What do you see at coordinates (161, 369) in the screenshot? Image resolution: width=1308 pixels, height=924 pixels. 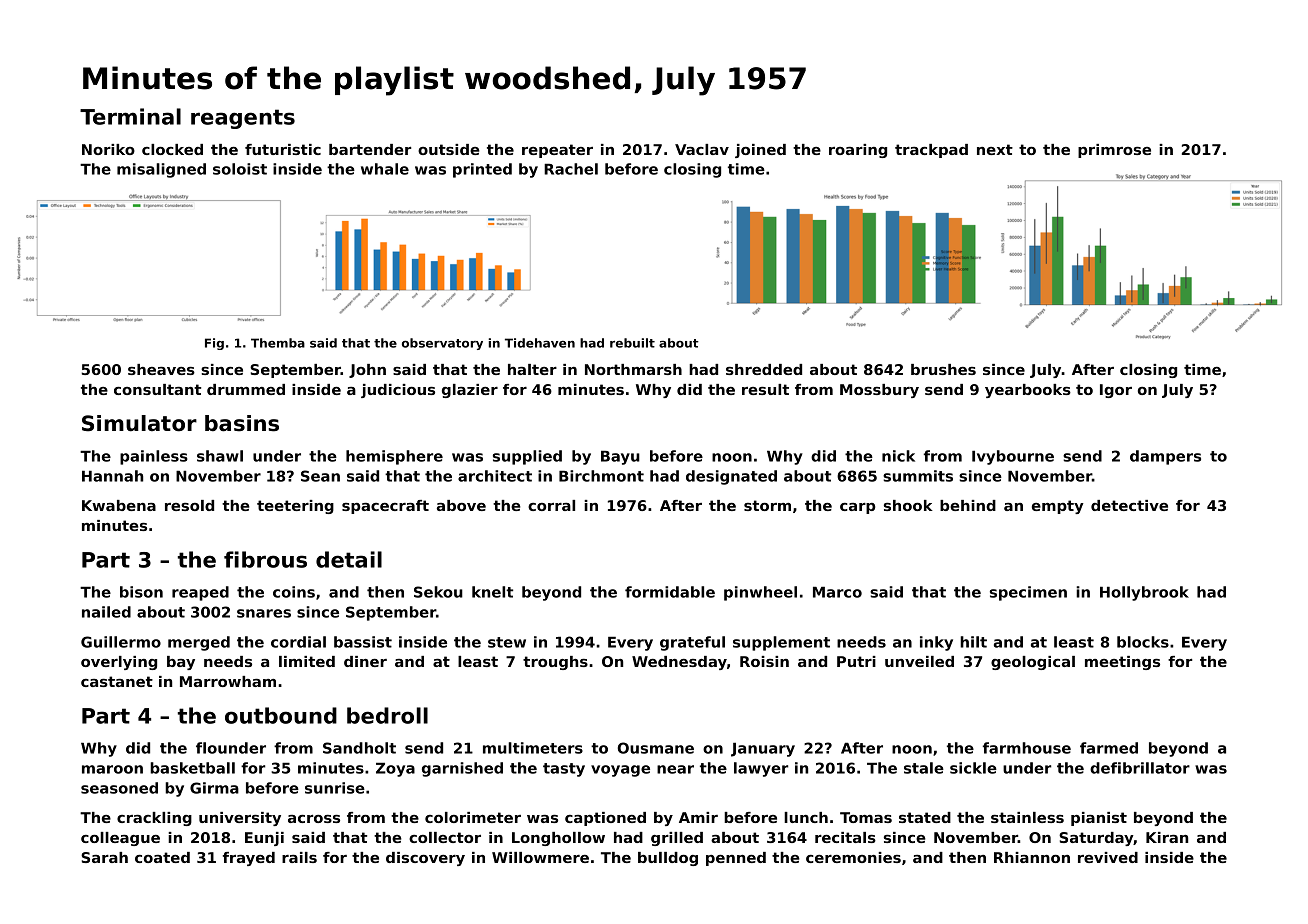 I see `sheaves` at bounding box center [161, 369].
